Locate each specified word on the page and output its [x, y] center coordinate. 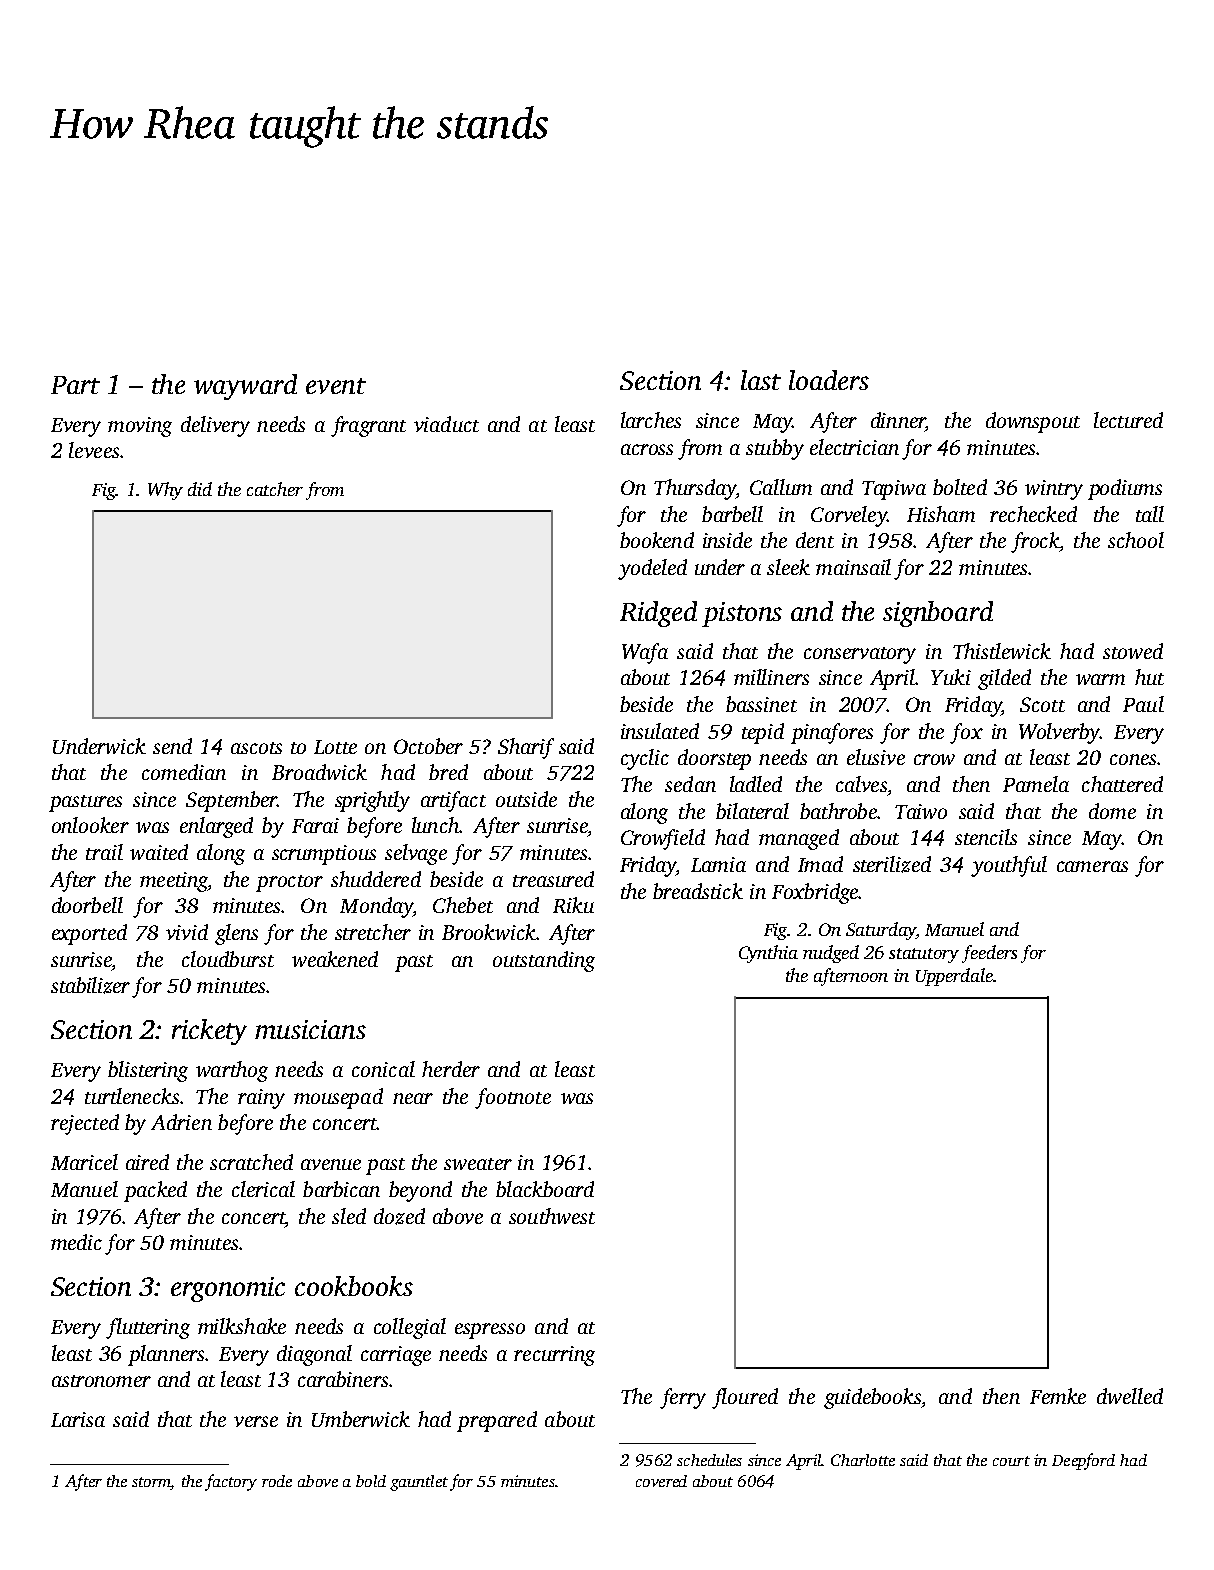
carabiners [343, 1379]
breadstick [698, 891]
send [172, 746]
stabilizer [90, 985]
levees [94, 450]
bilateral [752, 811]
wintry [1054, 490]
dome [1112, 811]
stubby [775, 449]
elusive [876, 757]
